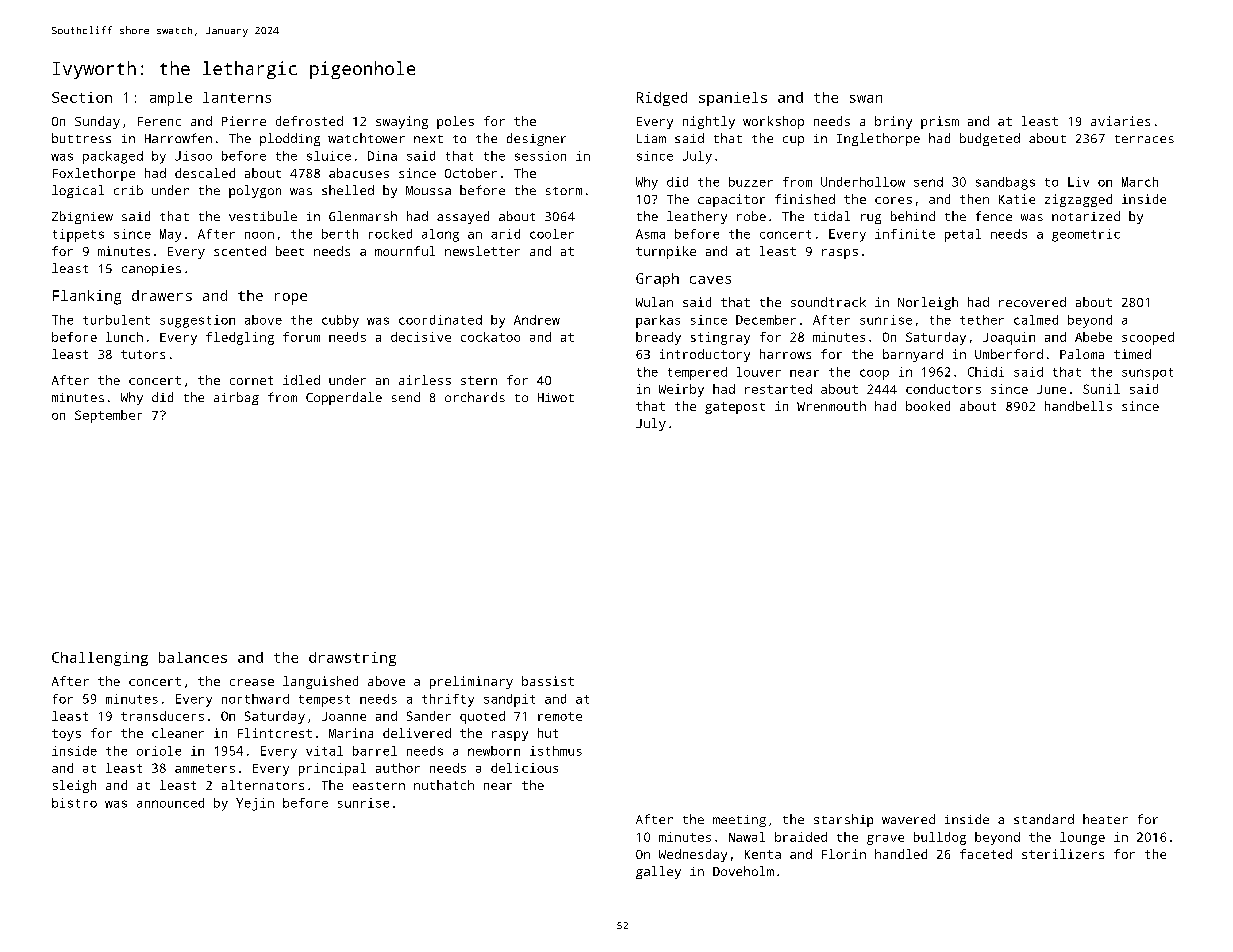 The width and height of the screenshot is (1233, 952). I want to click on cores, so click(893, 200).
